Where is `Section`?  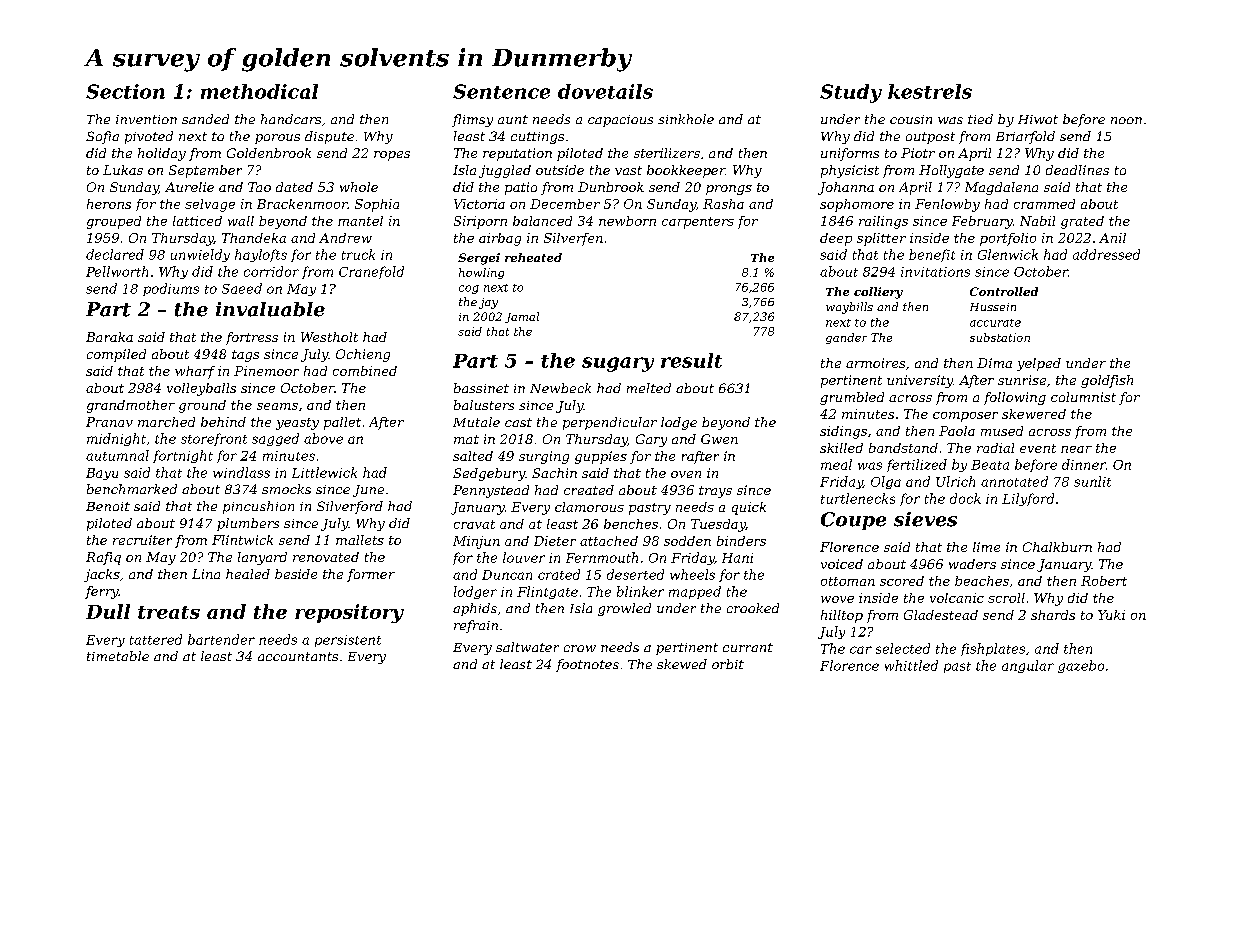
Section is located at coordinates (125, 91).
